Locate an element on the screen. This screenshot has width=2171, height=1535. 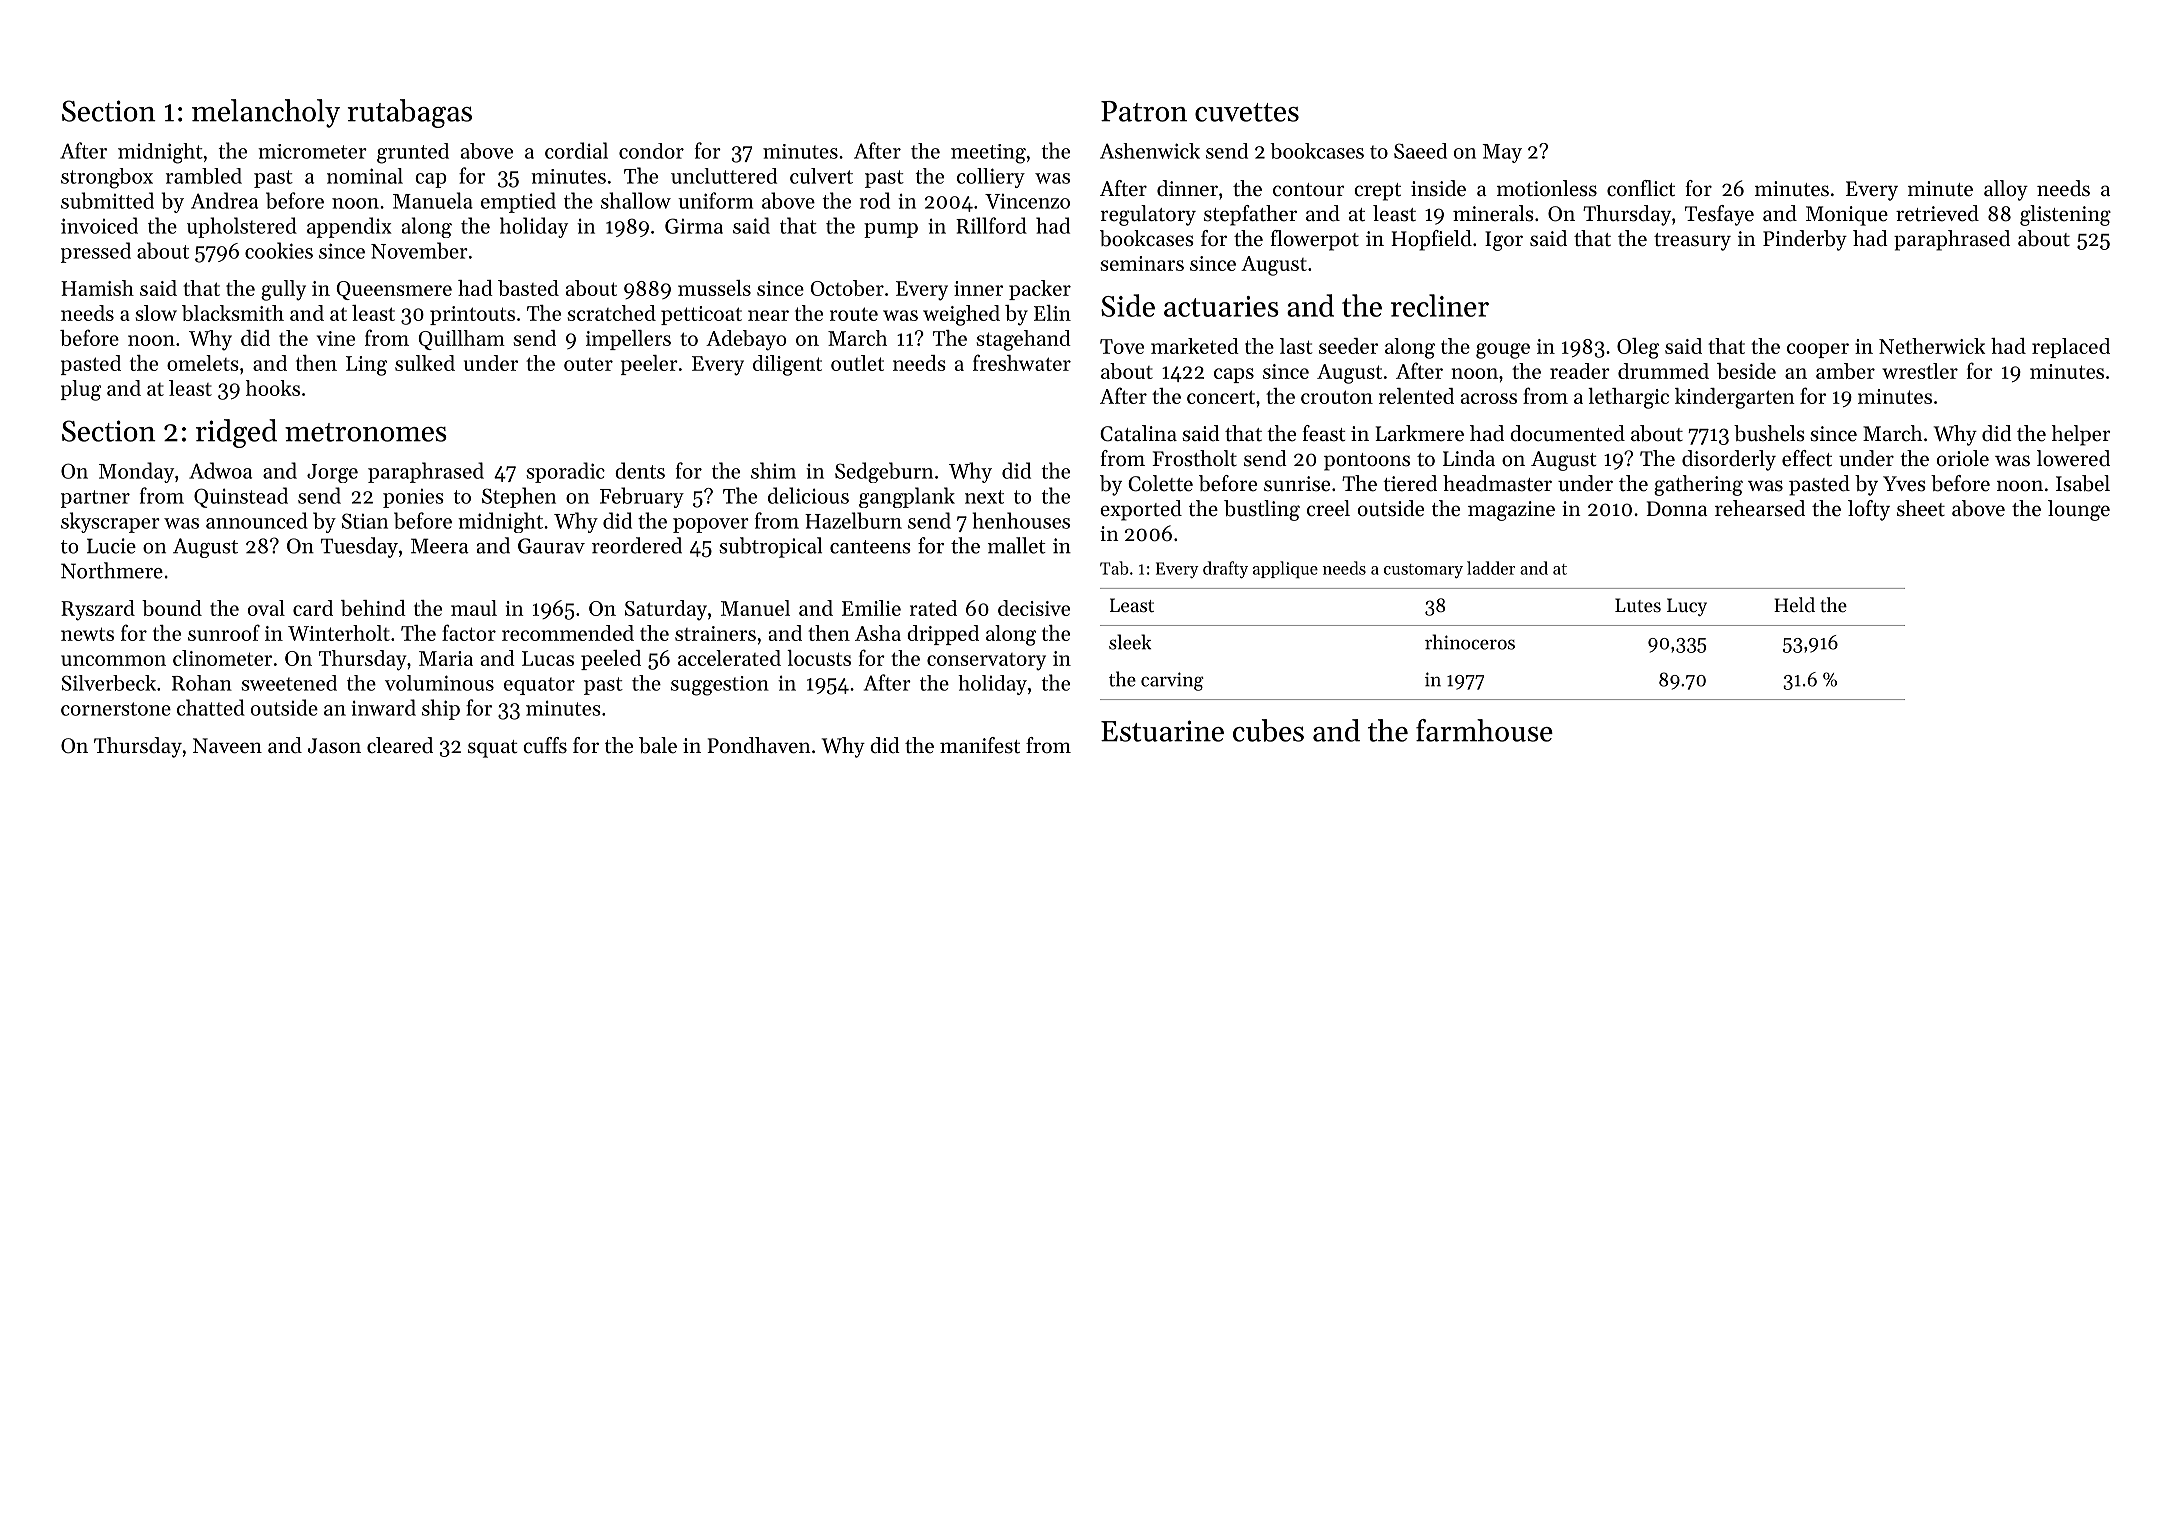
ship is located at coordinates (441, 709).
